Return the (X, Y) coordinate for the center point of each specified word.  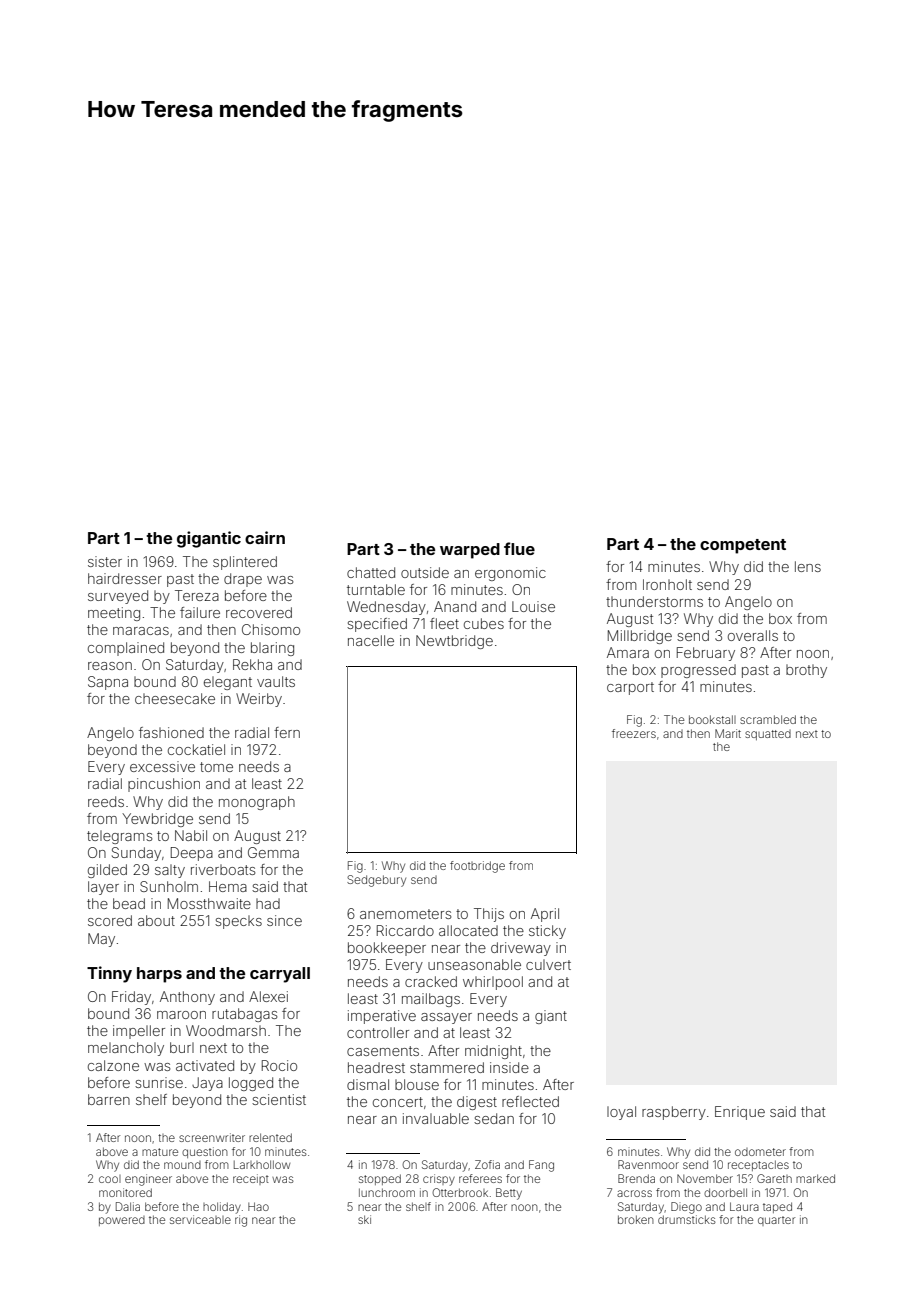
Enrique (740, 1113)
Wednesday (386, 608)
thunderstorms (654, 601)
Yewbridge (157, 820)
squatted (768, 735)
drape (243, 580)
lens (808, 566)
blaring (272, 649)
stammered (447, 1067)
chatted (371, 572)
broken (636, 1219)
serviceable (200, 1219)
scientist (279, 1099)
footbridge (477, 867)
